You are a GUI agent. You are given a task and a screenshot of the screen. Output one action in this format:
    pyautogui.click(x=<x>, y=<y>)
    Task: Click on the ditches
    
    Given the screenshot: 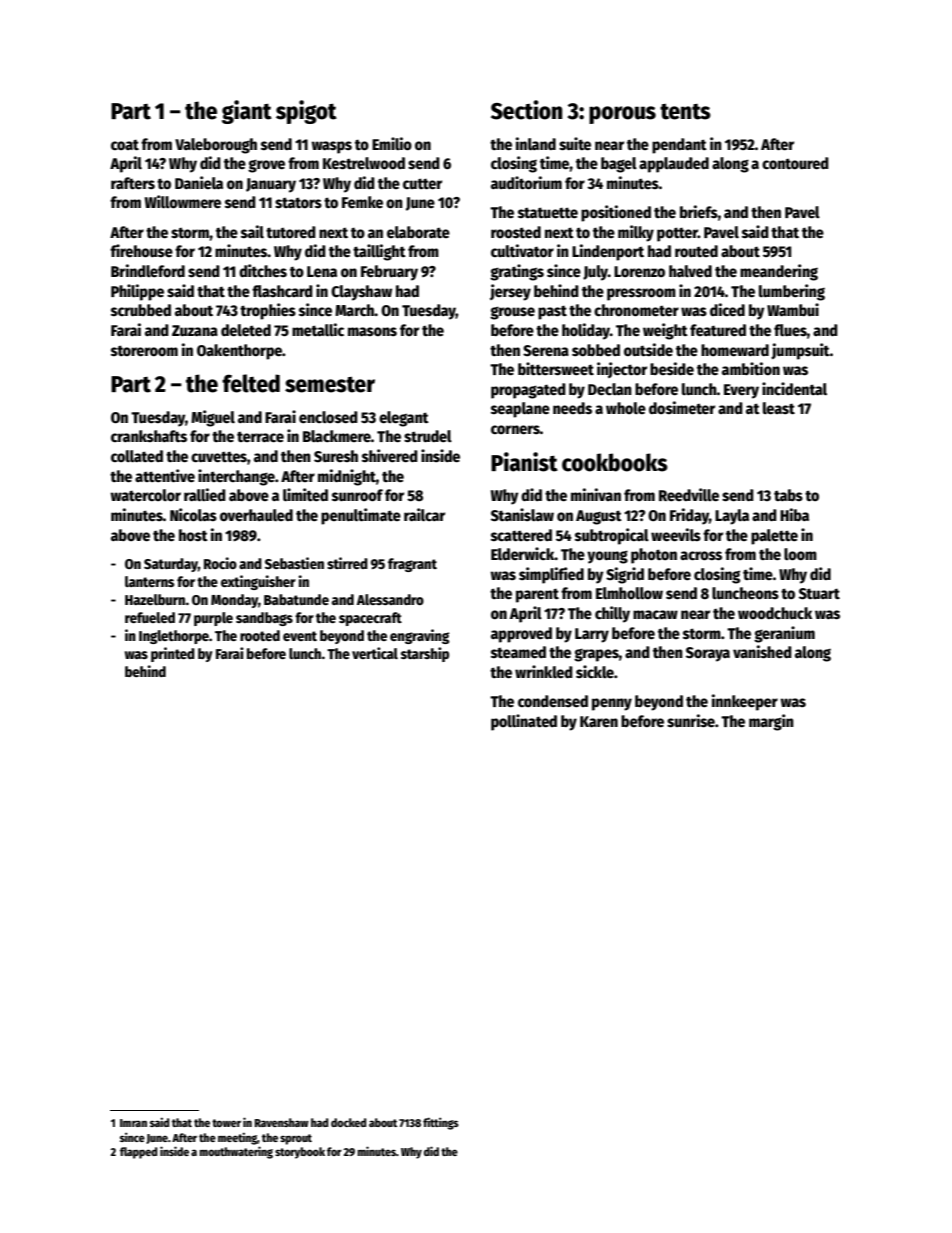 What is the action you would take?
    pyautogui.click(x=263, y=270)
